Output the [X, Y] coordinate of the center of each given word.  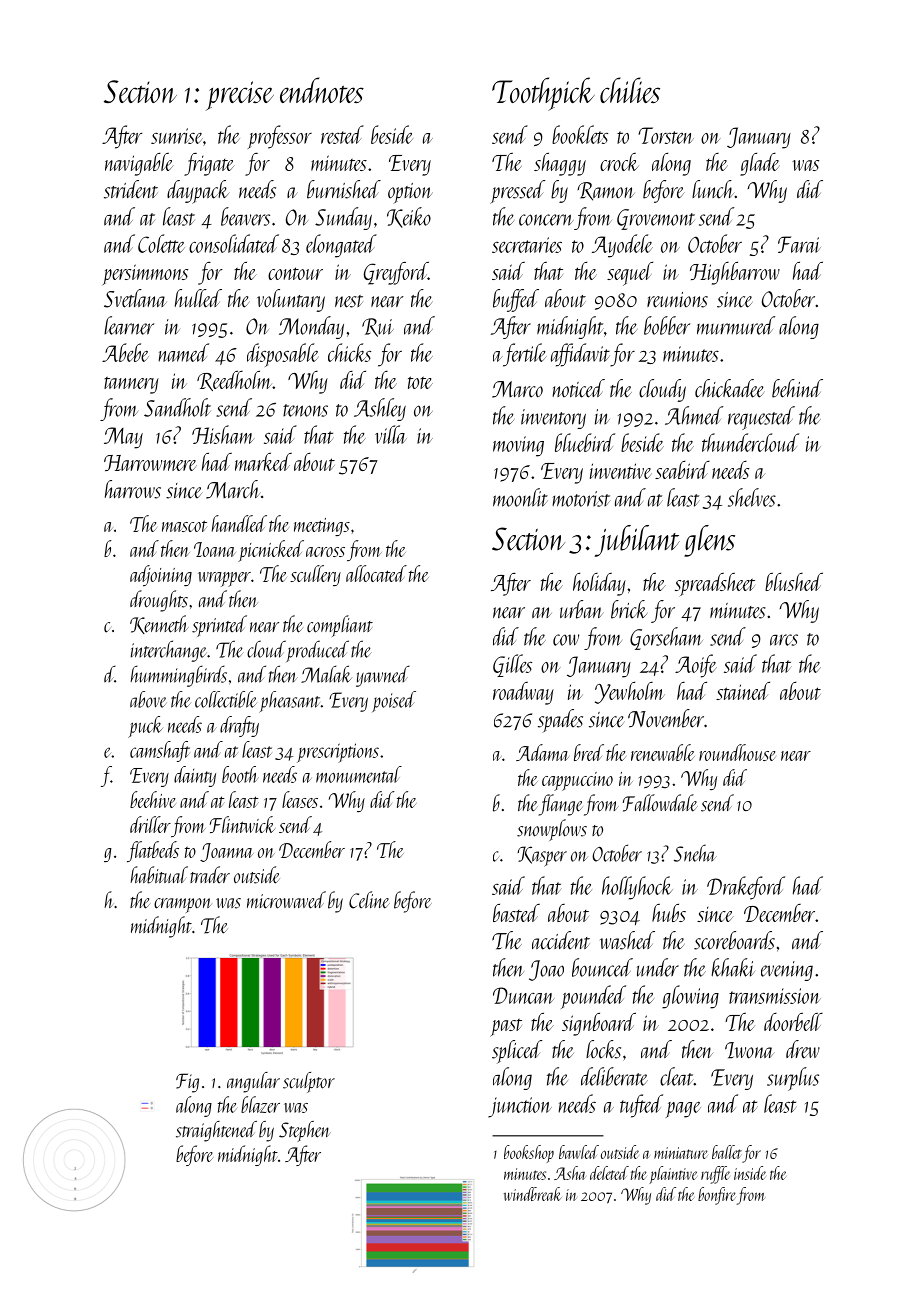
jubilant [637, 541]
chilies [630, 90]
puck [145, 727]
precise [240, 96]
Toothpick [543, 94]
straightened [216, 1131]
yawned [383, 676]
